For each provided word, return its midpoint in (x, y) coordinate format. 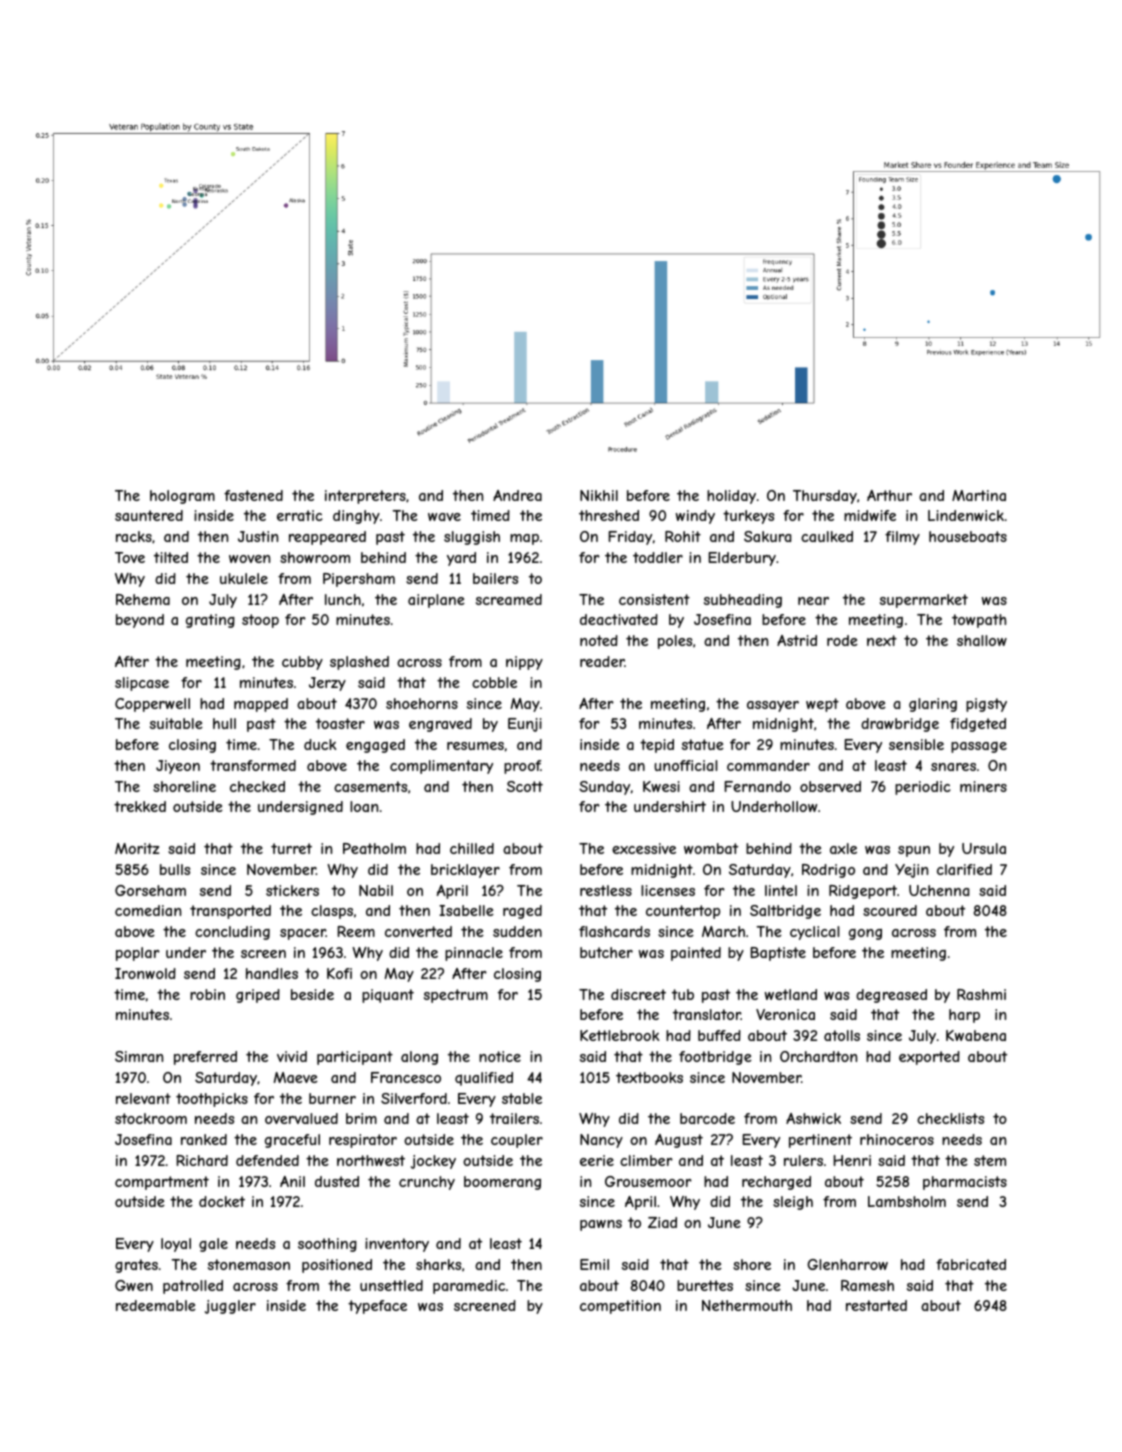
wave (444, 517)
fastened (253, 495)
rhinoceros (897, 1139)
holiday (731, 497)
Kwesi (661, 786)
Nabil (376, 890)
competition (620, 1307)
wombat (711, 848)
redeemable (156, 1305)
